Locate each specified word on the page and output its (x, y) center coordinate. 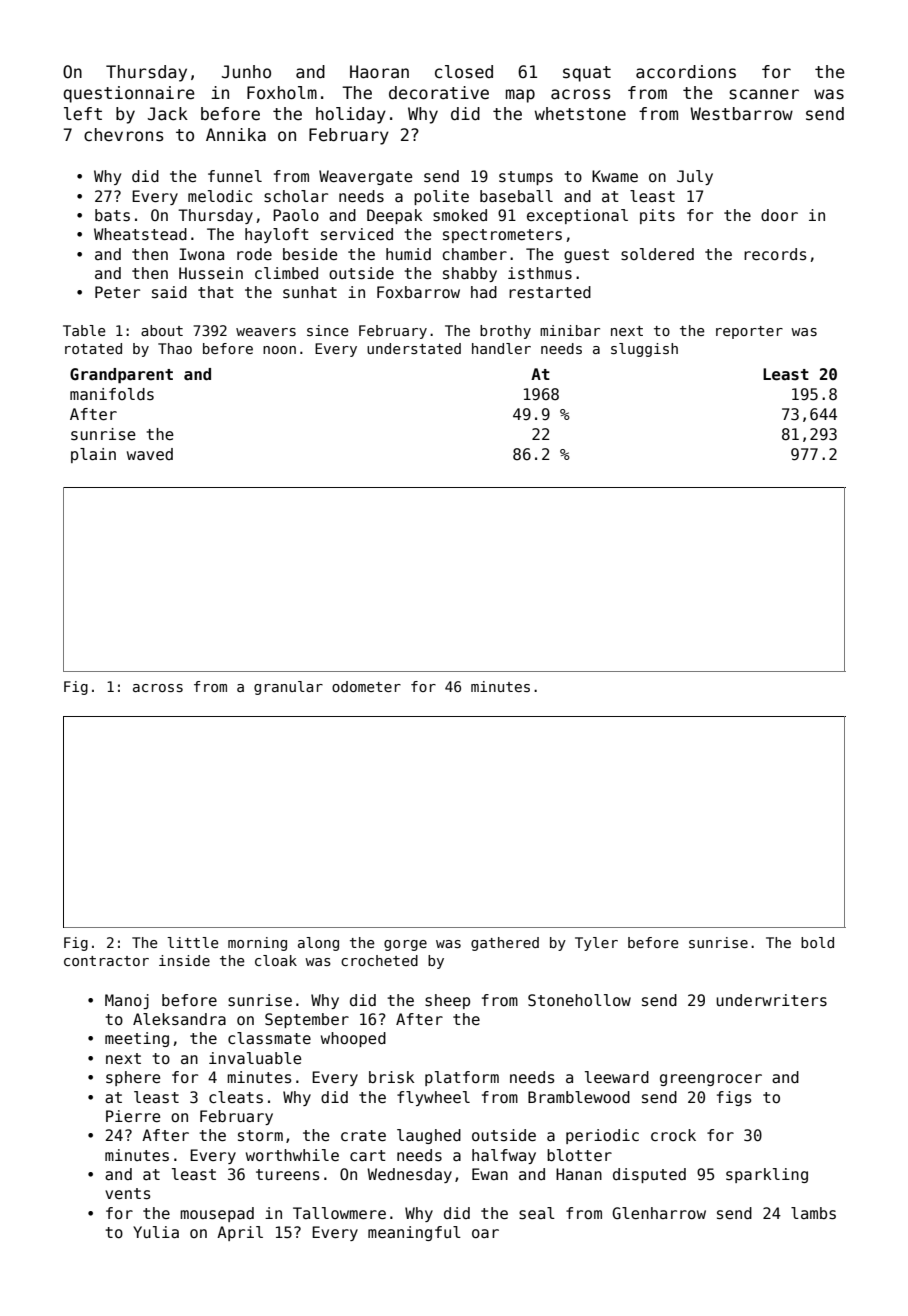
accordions (686, 72)
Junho (246, 72)
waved (150, 454)
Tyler (596, 944)
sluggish (644, 350)
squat (587, 74)
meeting (137, 1039)
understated (414, 348)
